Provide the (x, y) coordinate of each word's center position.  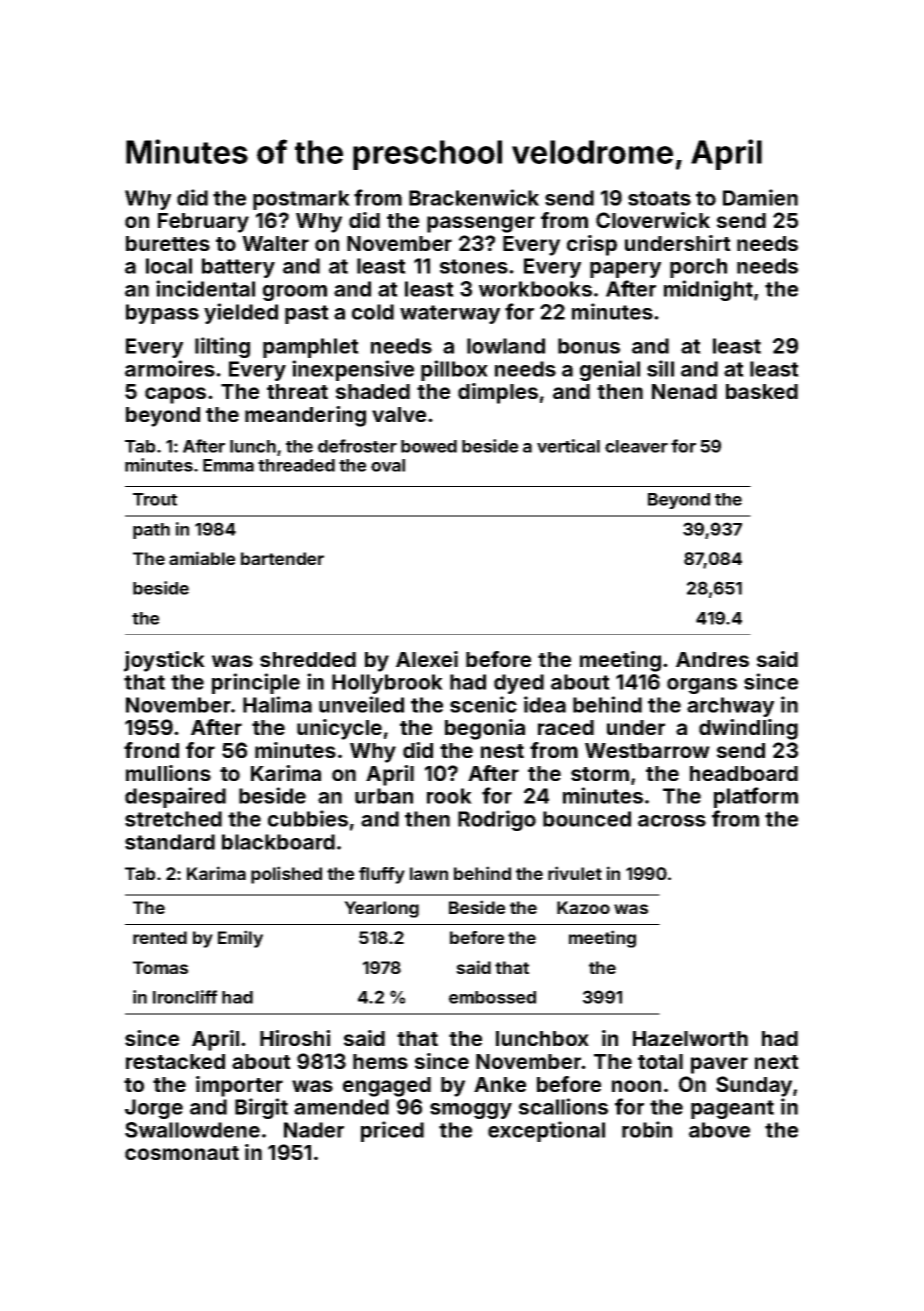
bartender (282, 558)
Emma (228, 465)
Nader (314, 1130)
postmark (301, 200)
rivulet (575, 873)
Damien (760, 197)
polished (286, 875)
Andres (712, 659)
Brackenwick (474, 197)
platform (756, 797)
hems (380, 1061)
